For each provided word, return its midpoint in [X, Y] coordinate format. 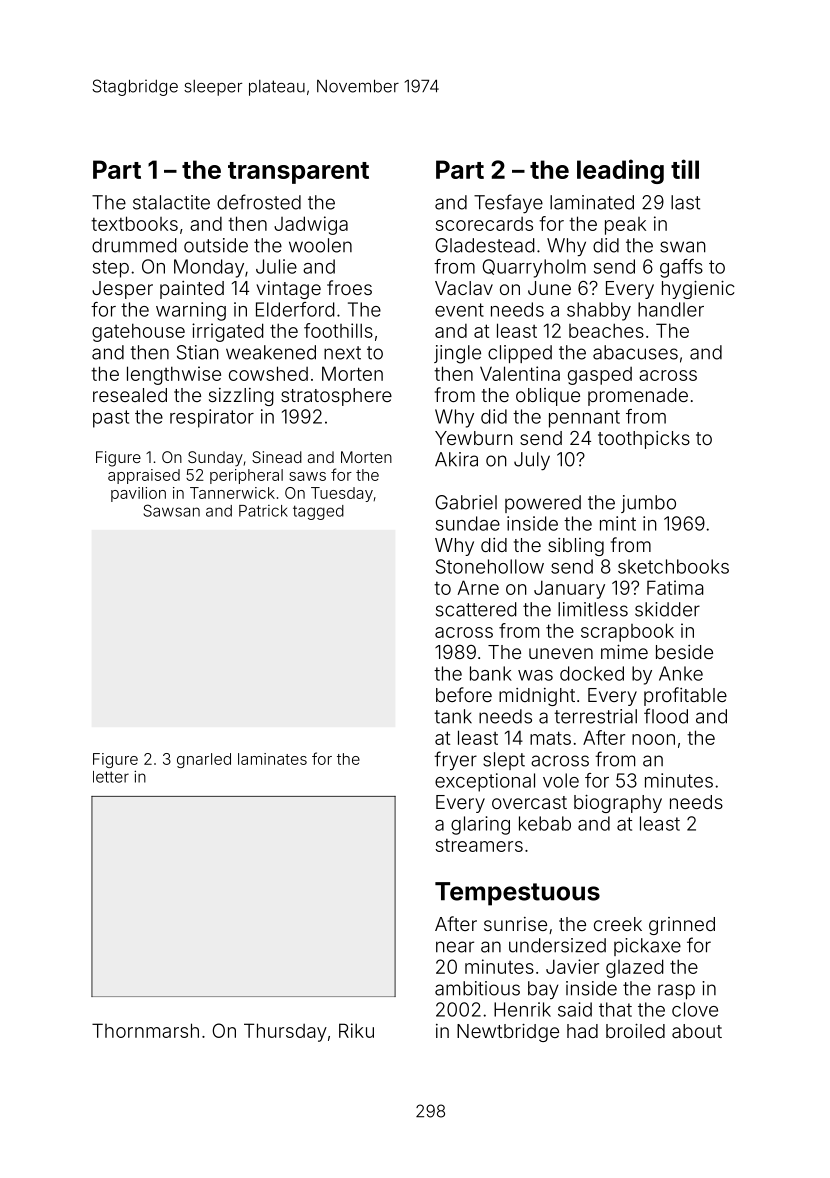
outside [216, 245]
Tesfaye [508, 204]
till [685, 169]
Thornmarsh [145, 1030]
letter [111, 777]
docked [592, 673]
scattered [476, 609]
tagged [318, 512]
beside [684, 652]
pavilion [138, 494]
